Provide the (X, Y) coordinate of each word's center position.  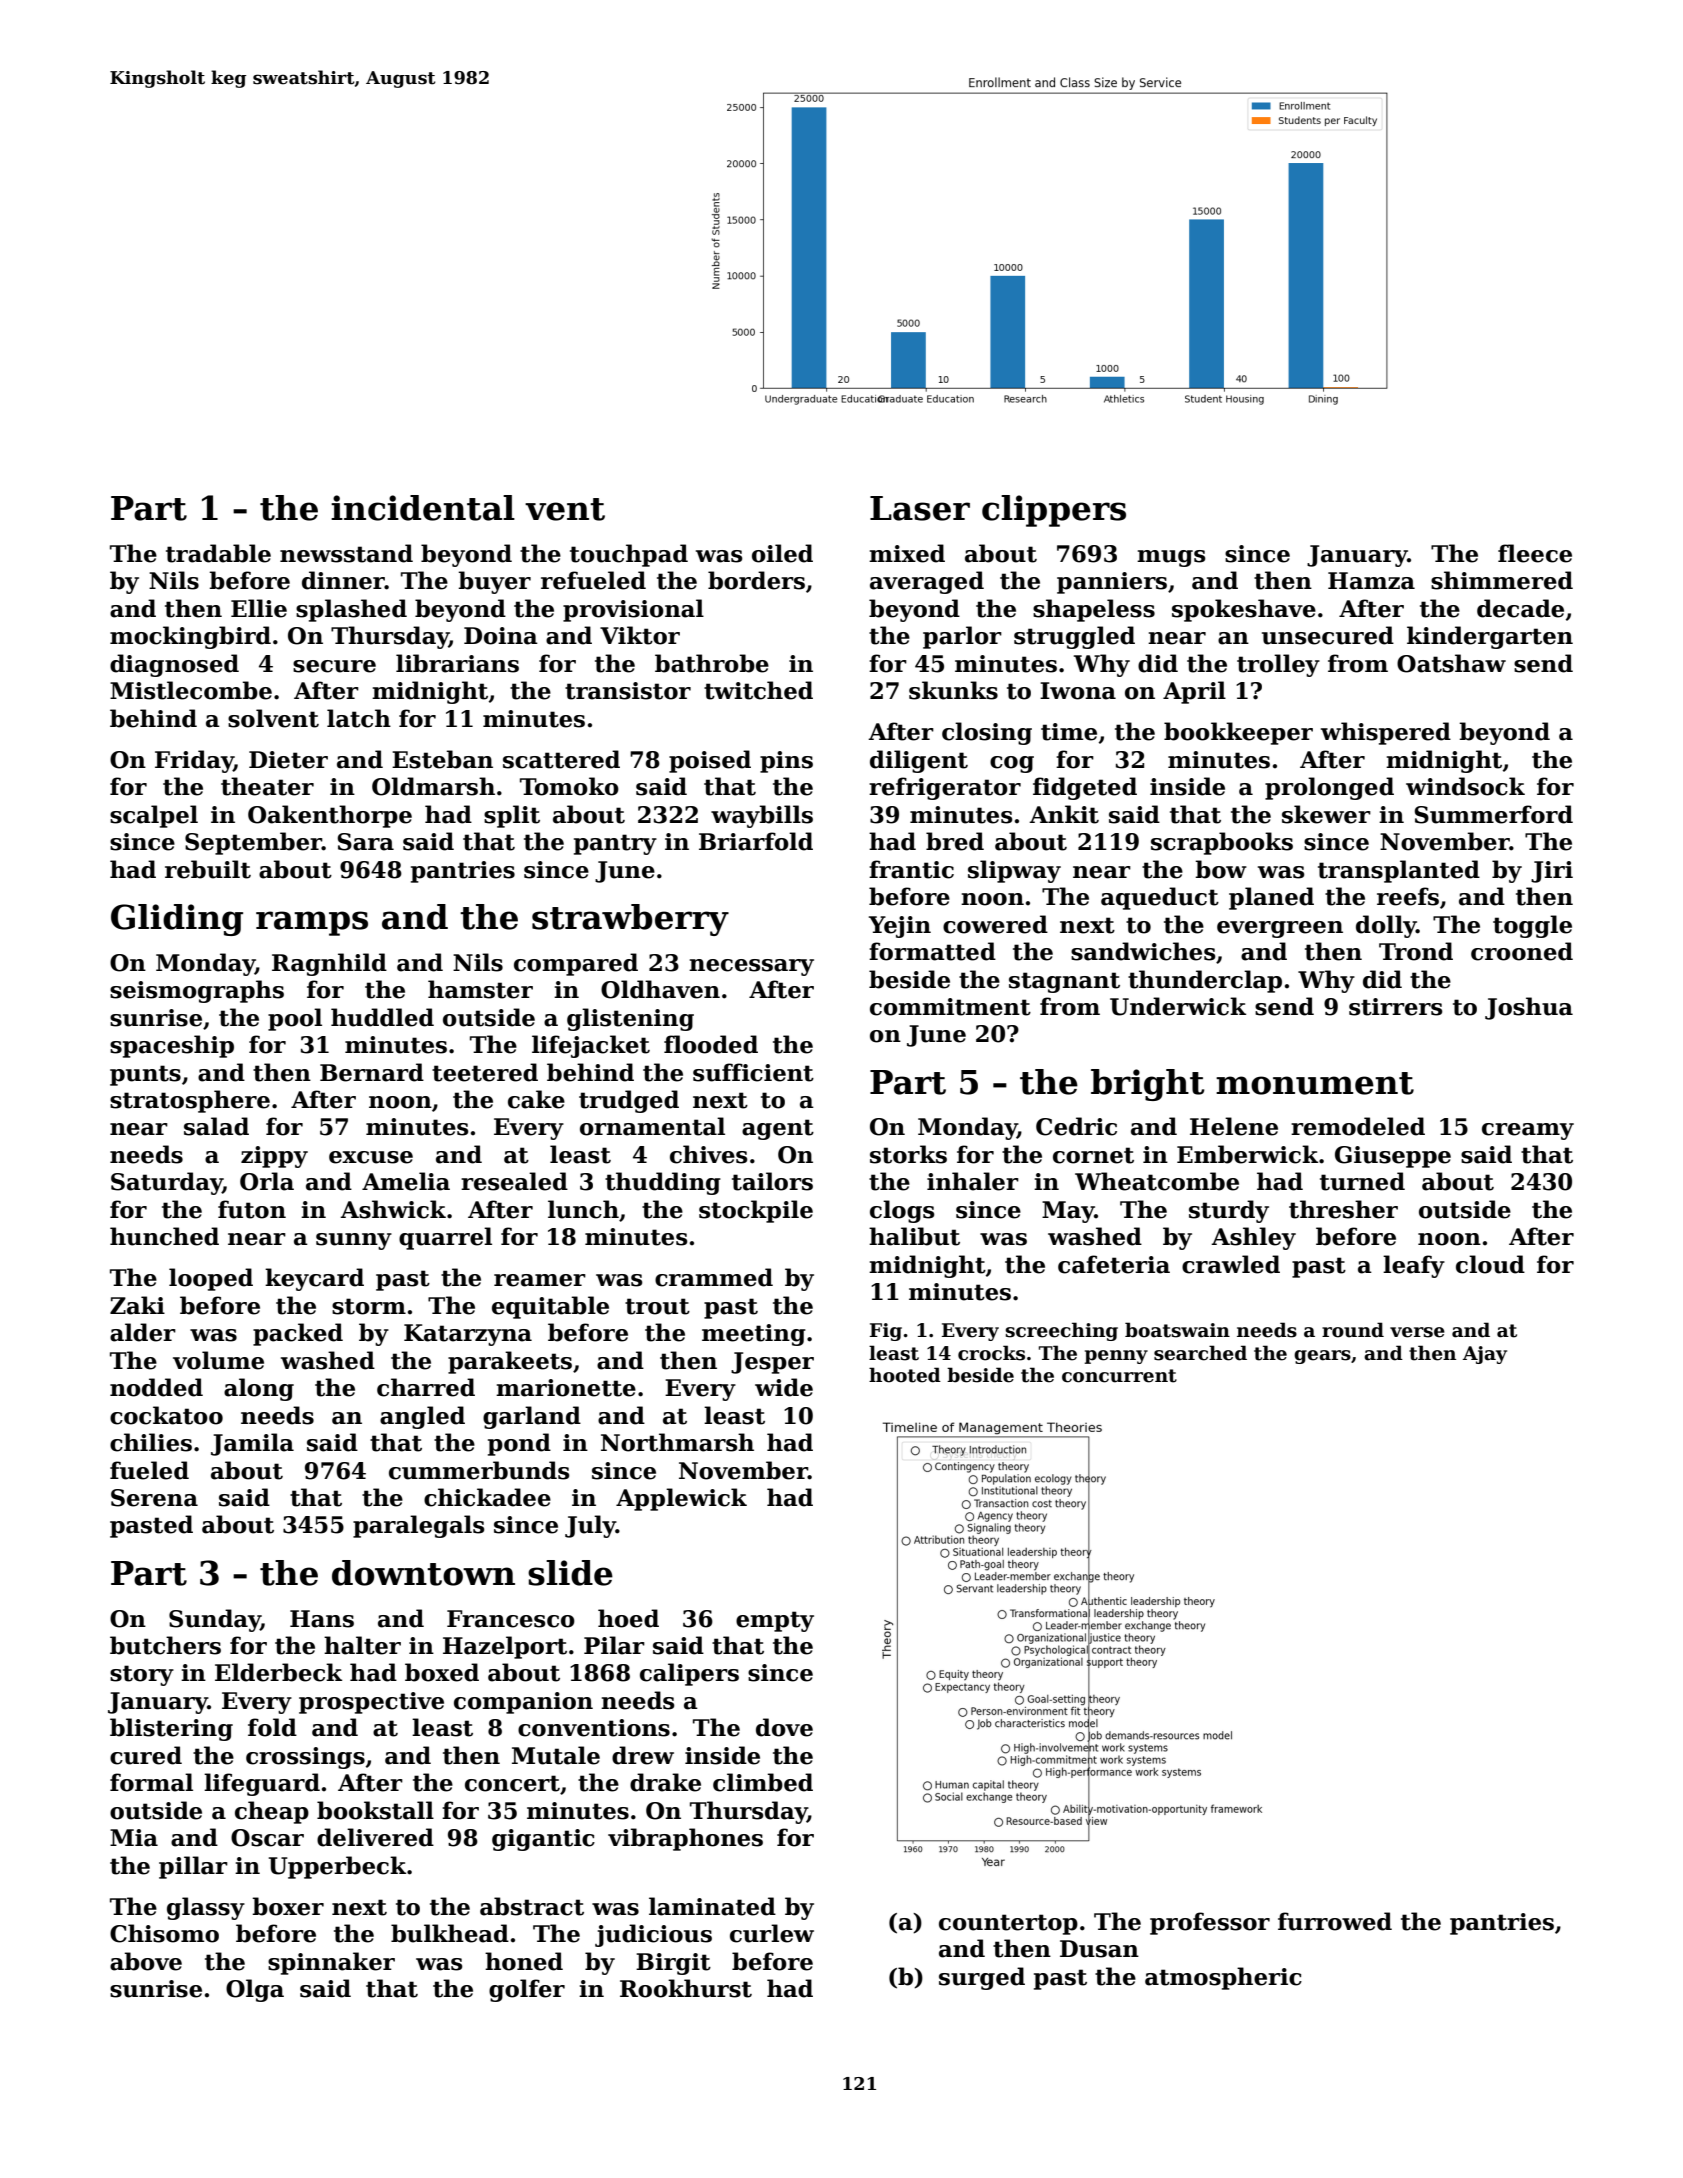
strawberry (630, 920)
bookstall (375, 1810)
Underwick (1178, 1006)
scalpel (154, 816)
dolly (1386, 926)
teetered (485, 1072)
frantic (911, 869)
